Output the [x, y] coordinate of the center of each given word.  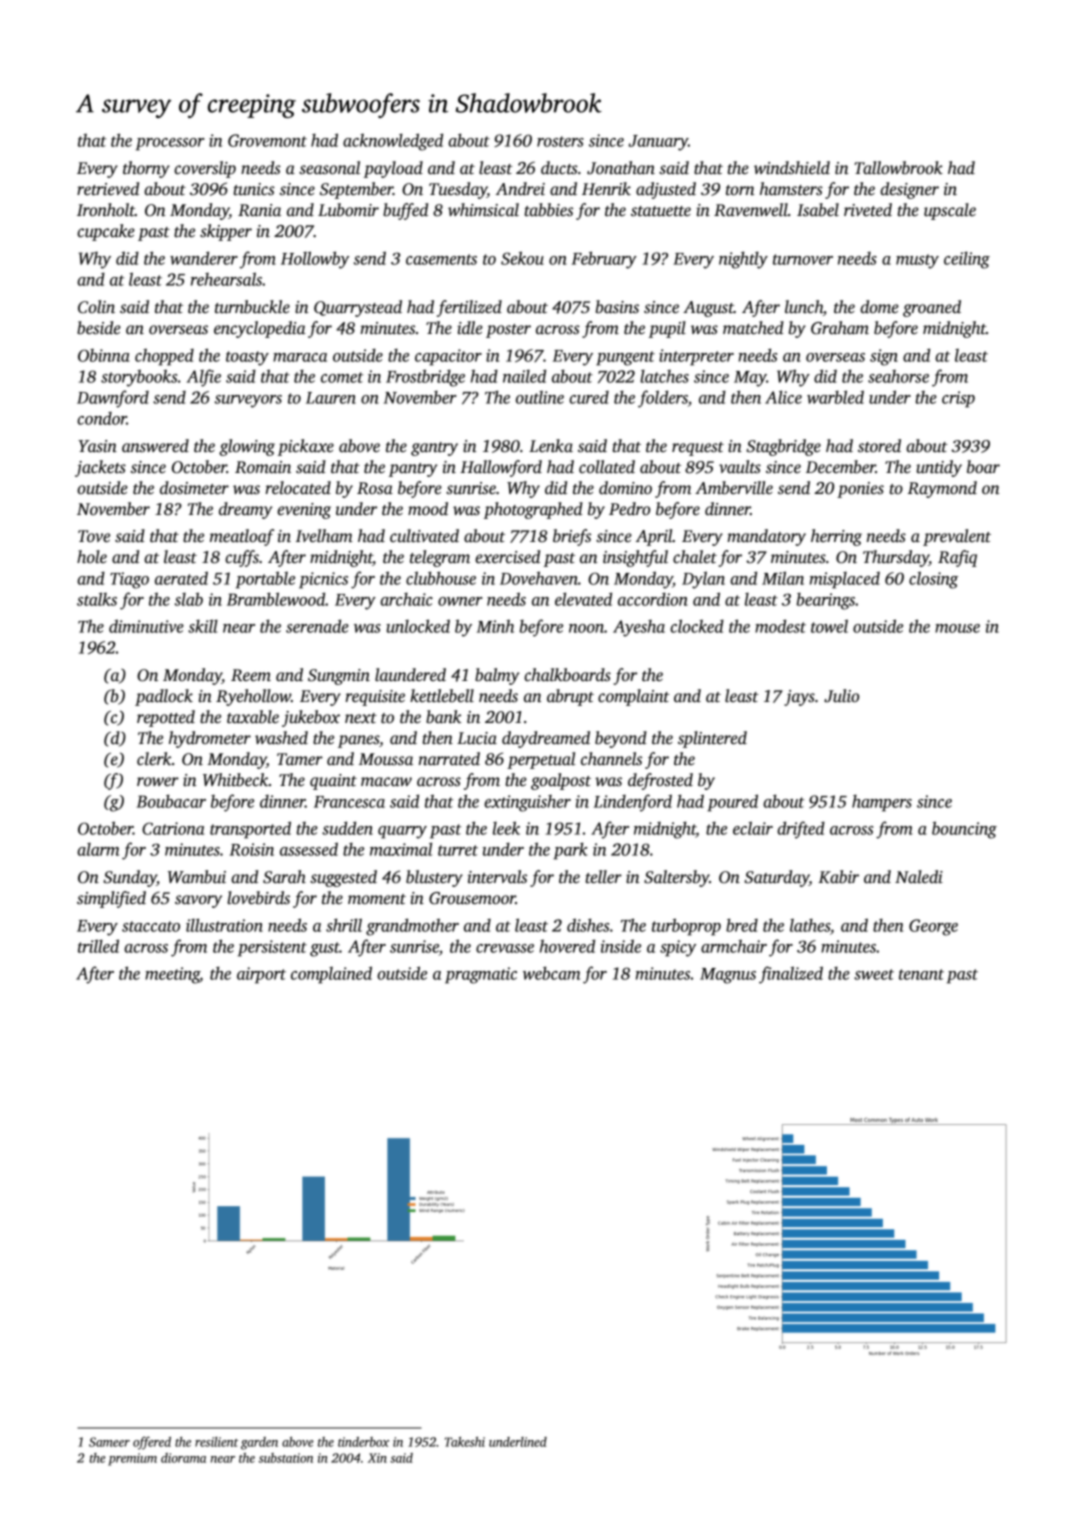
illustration [224, 925]
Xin [377, 1458]
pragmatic [481, 975]
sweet [874, 974]
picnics [323, 580]
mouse [957, 628]
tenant [921, 974]
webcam [551, 973]
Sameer [109, 1442]
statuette [661, 211]
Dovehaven [539, 578]
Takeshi [465, 1442]
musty [917, 261]
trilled [98, 946]
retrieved [108, 189]
